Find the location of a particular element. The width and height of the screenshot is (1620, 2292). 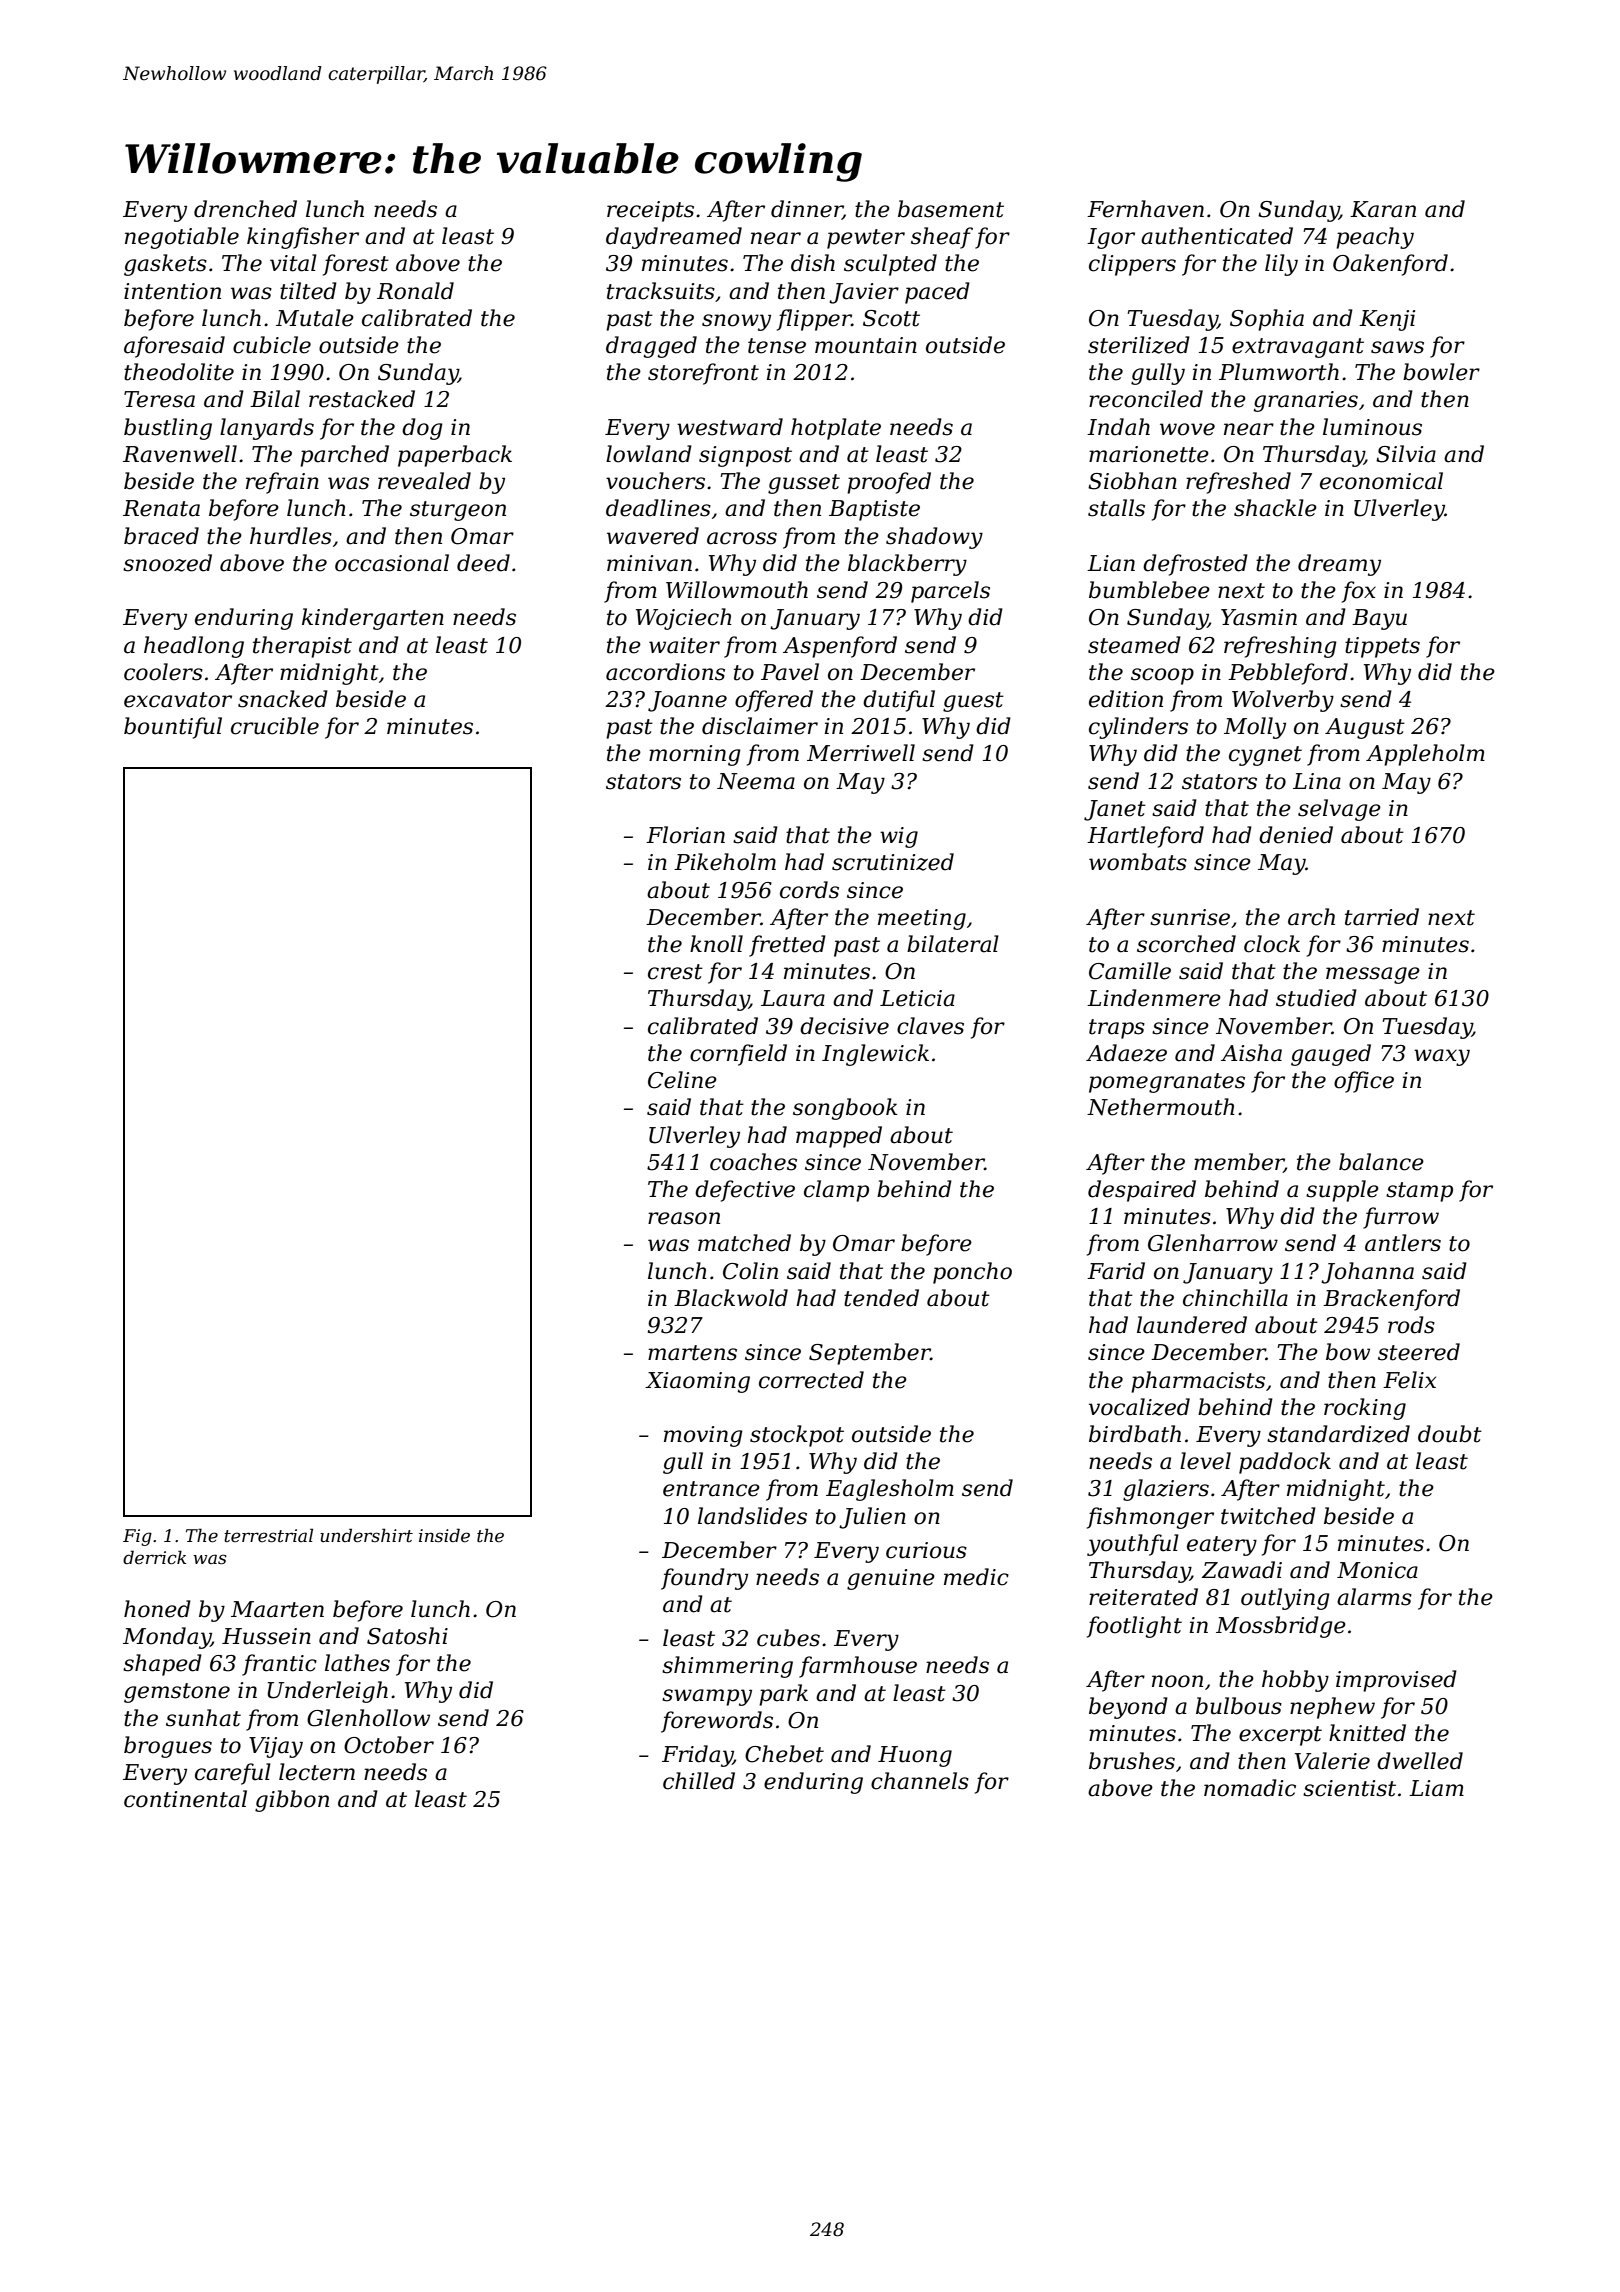

Pikeholm is located at coordinates (725, 862).
